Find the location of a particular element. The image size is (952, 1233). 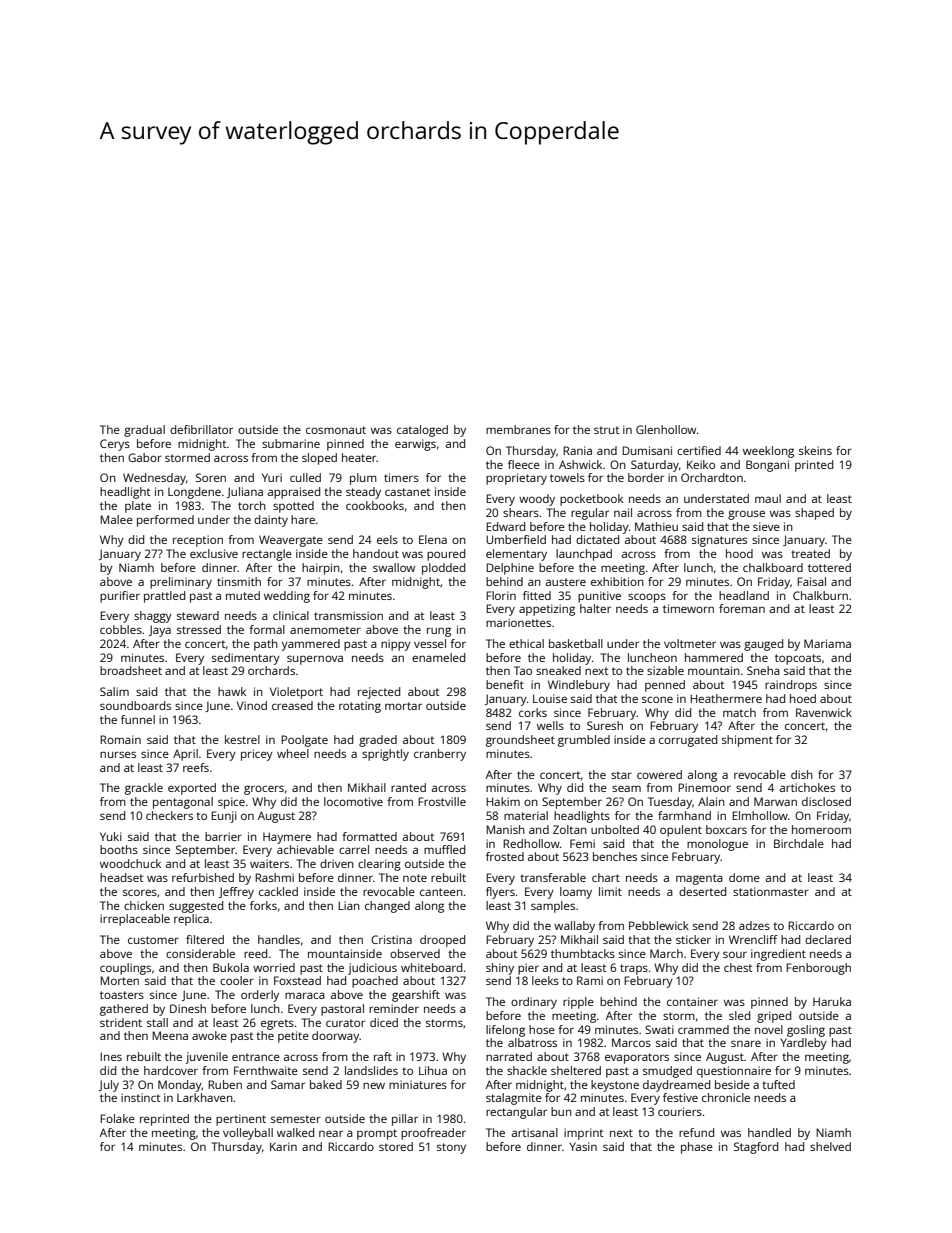

Ravenwick is located at coordinates (824, 712).
